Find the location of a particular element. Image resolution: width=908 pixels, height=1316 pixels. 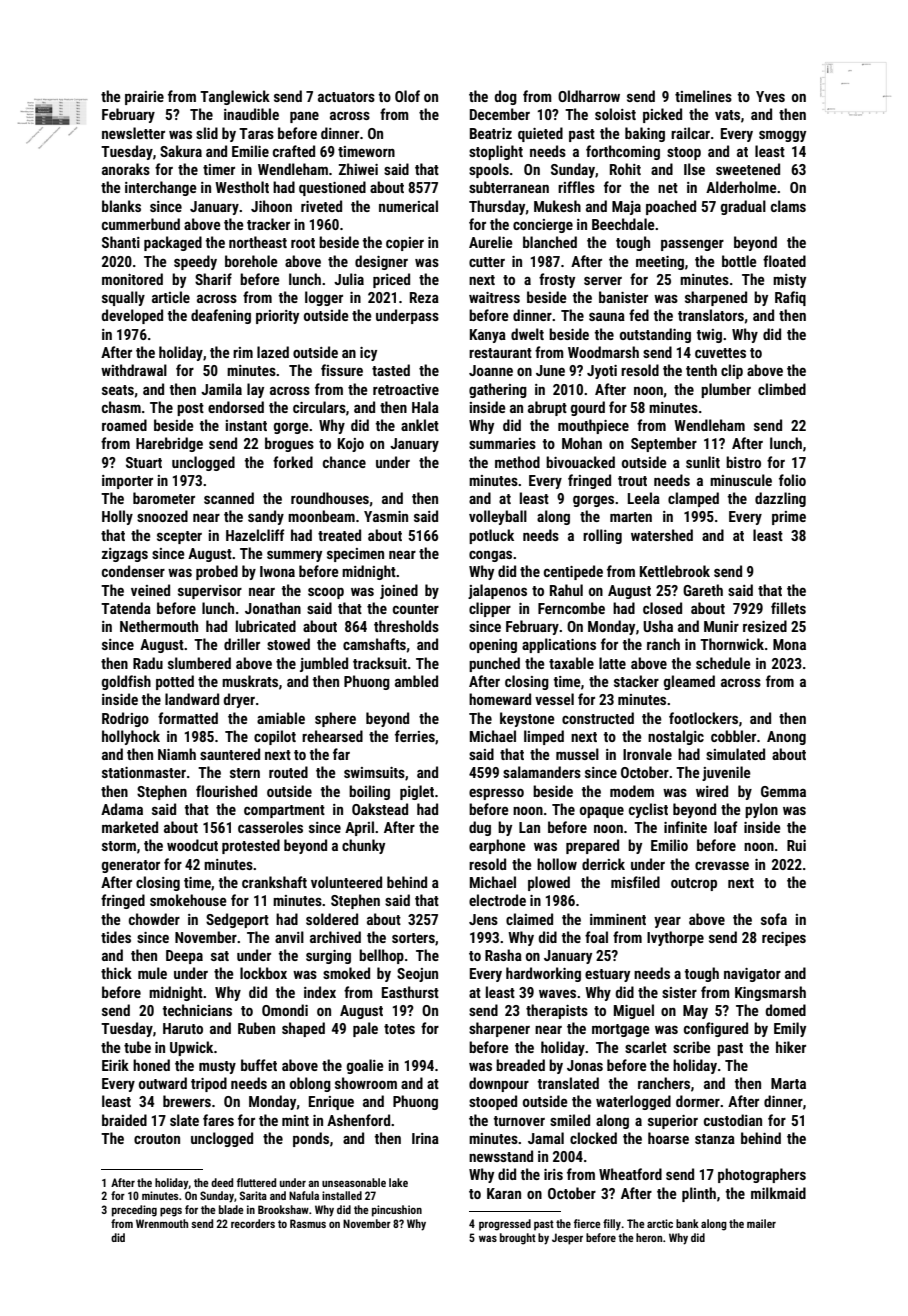

brought is located at coordinates (518, 1239).
